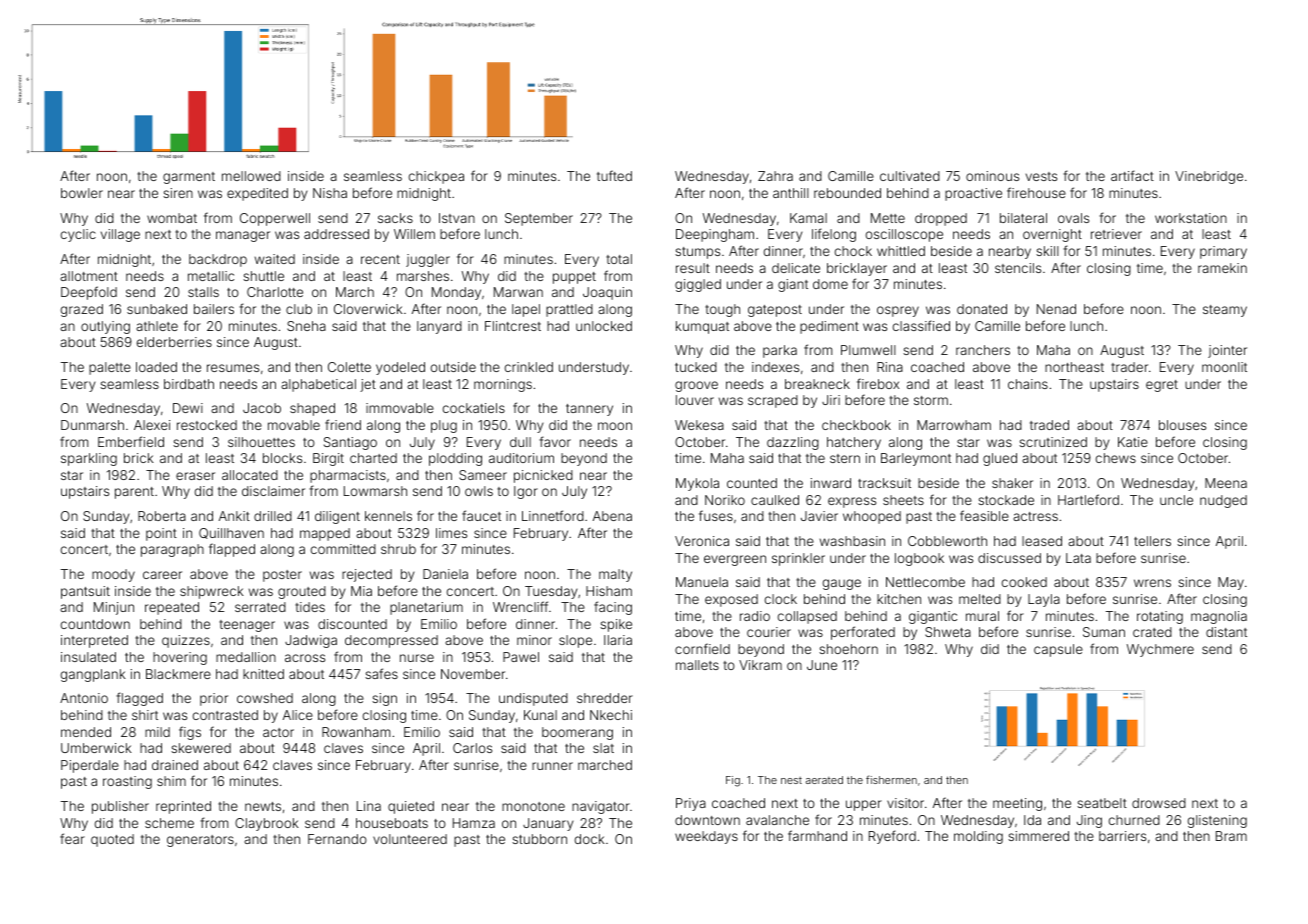 This document has height=924, width=1308. Describe the element at coordinates (410, 839) in the document. I see `volunteered` at that location.
